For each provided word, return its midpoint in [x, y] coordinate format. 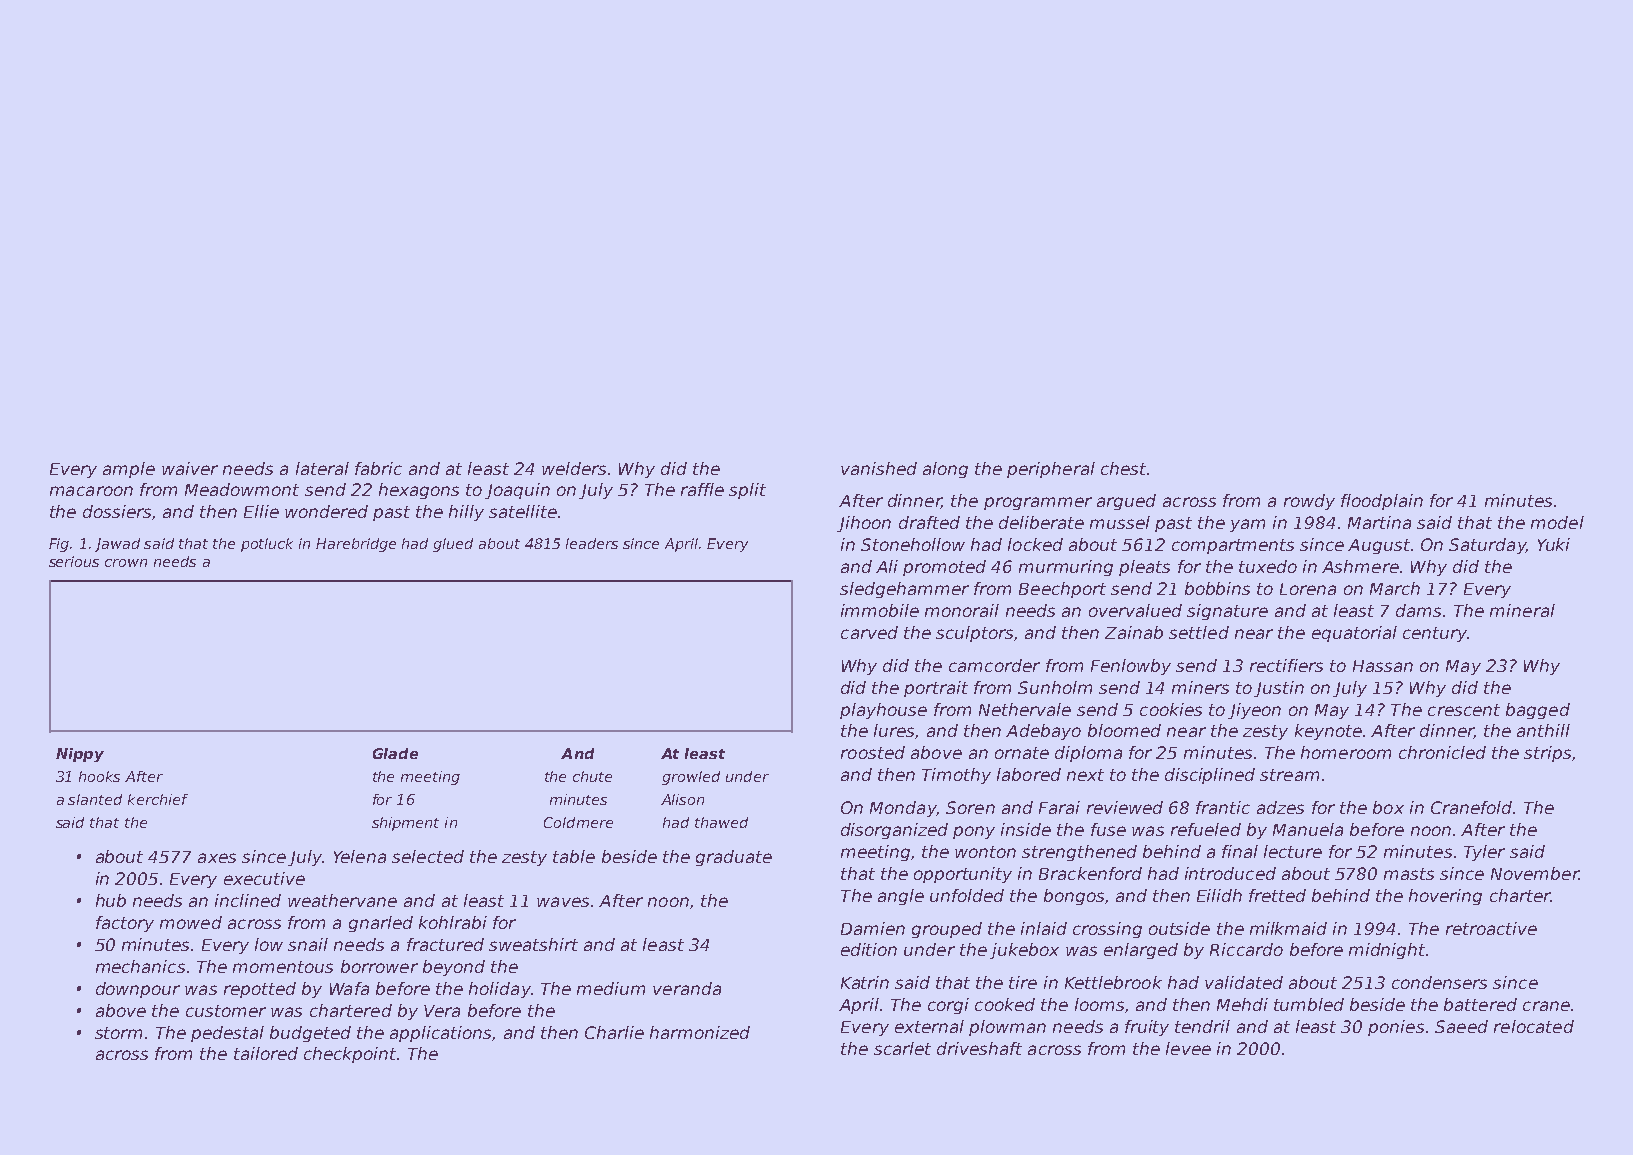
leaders [592, 543]
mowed [191, 922]
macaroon [91, 491]
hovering [1445, 897]
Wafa [349, 988]
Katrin [865, 982]
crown [126, 563]
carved [869, 632]
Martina [1379, 522]
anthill [1543, 730]
